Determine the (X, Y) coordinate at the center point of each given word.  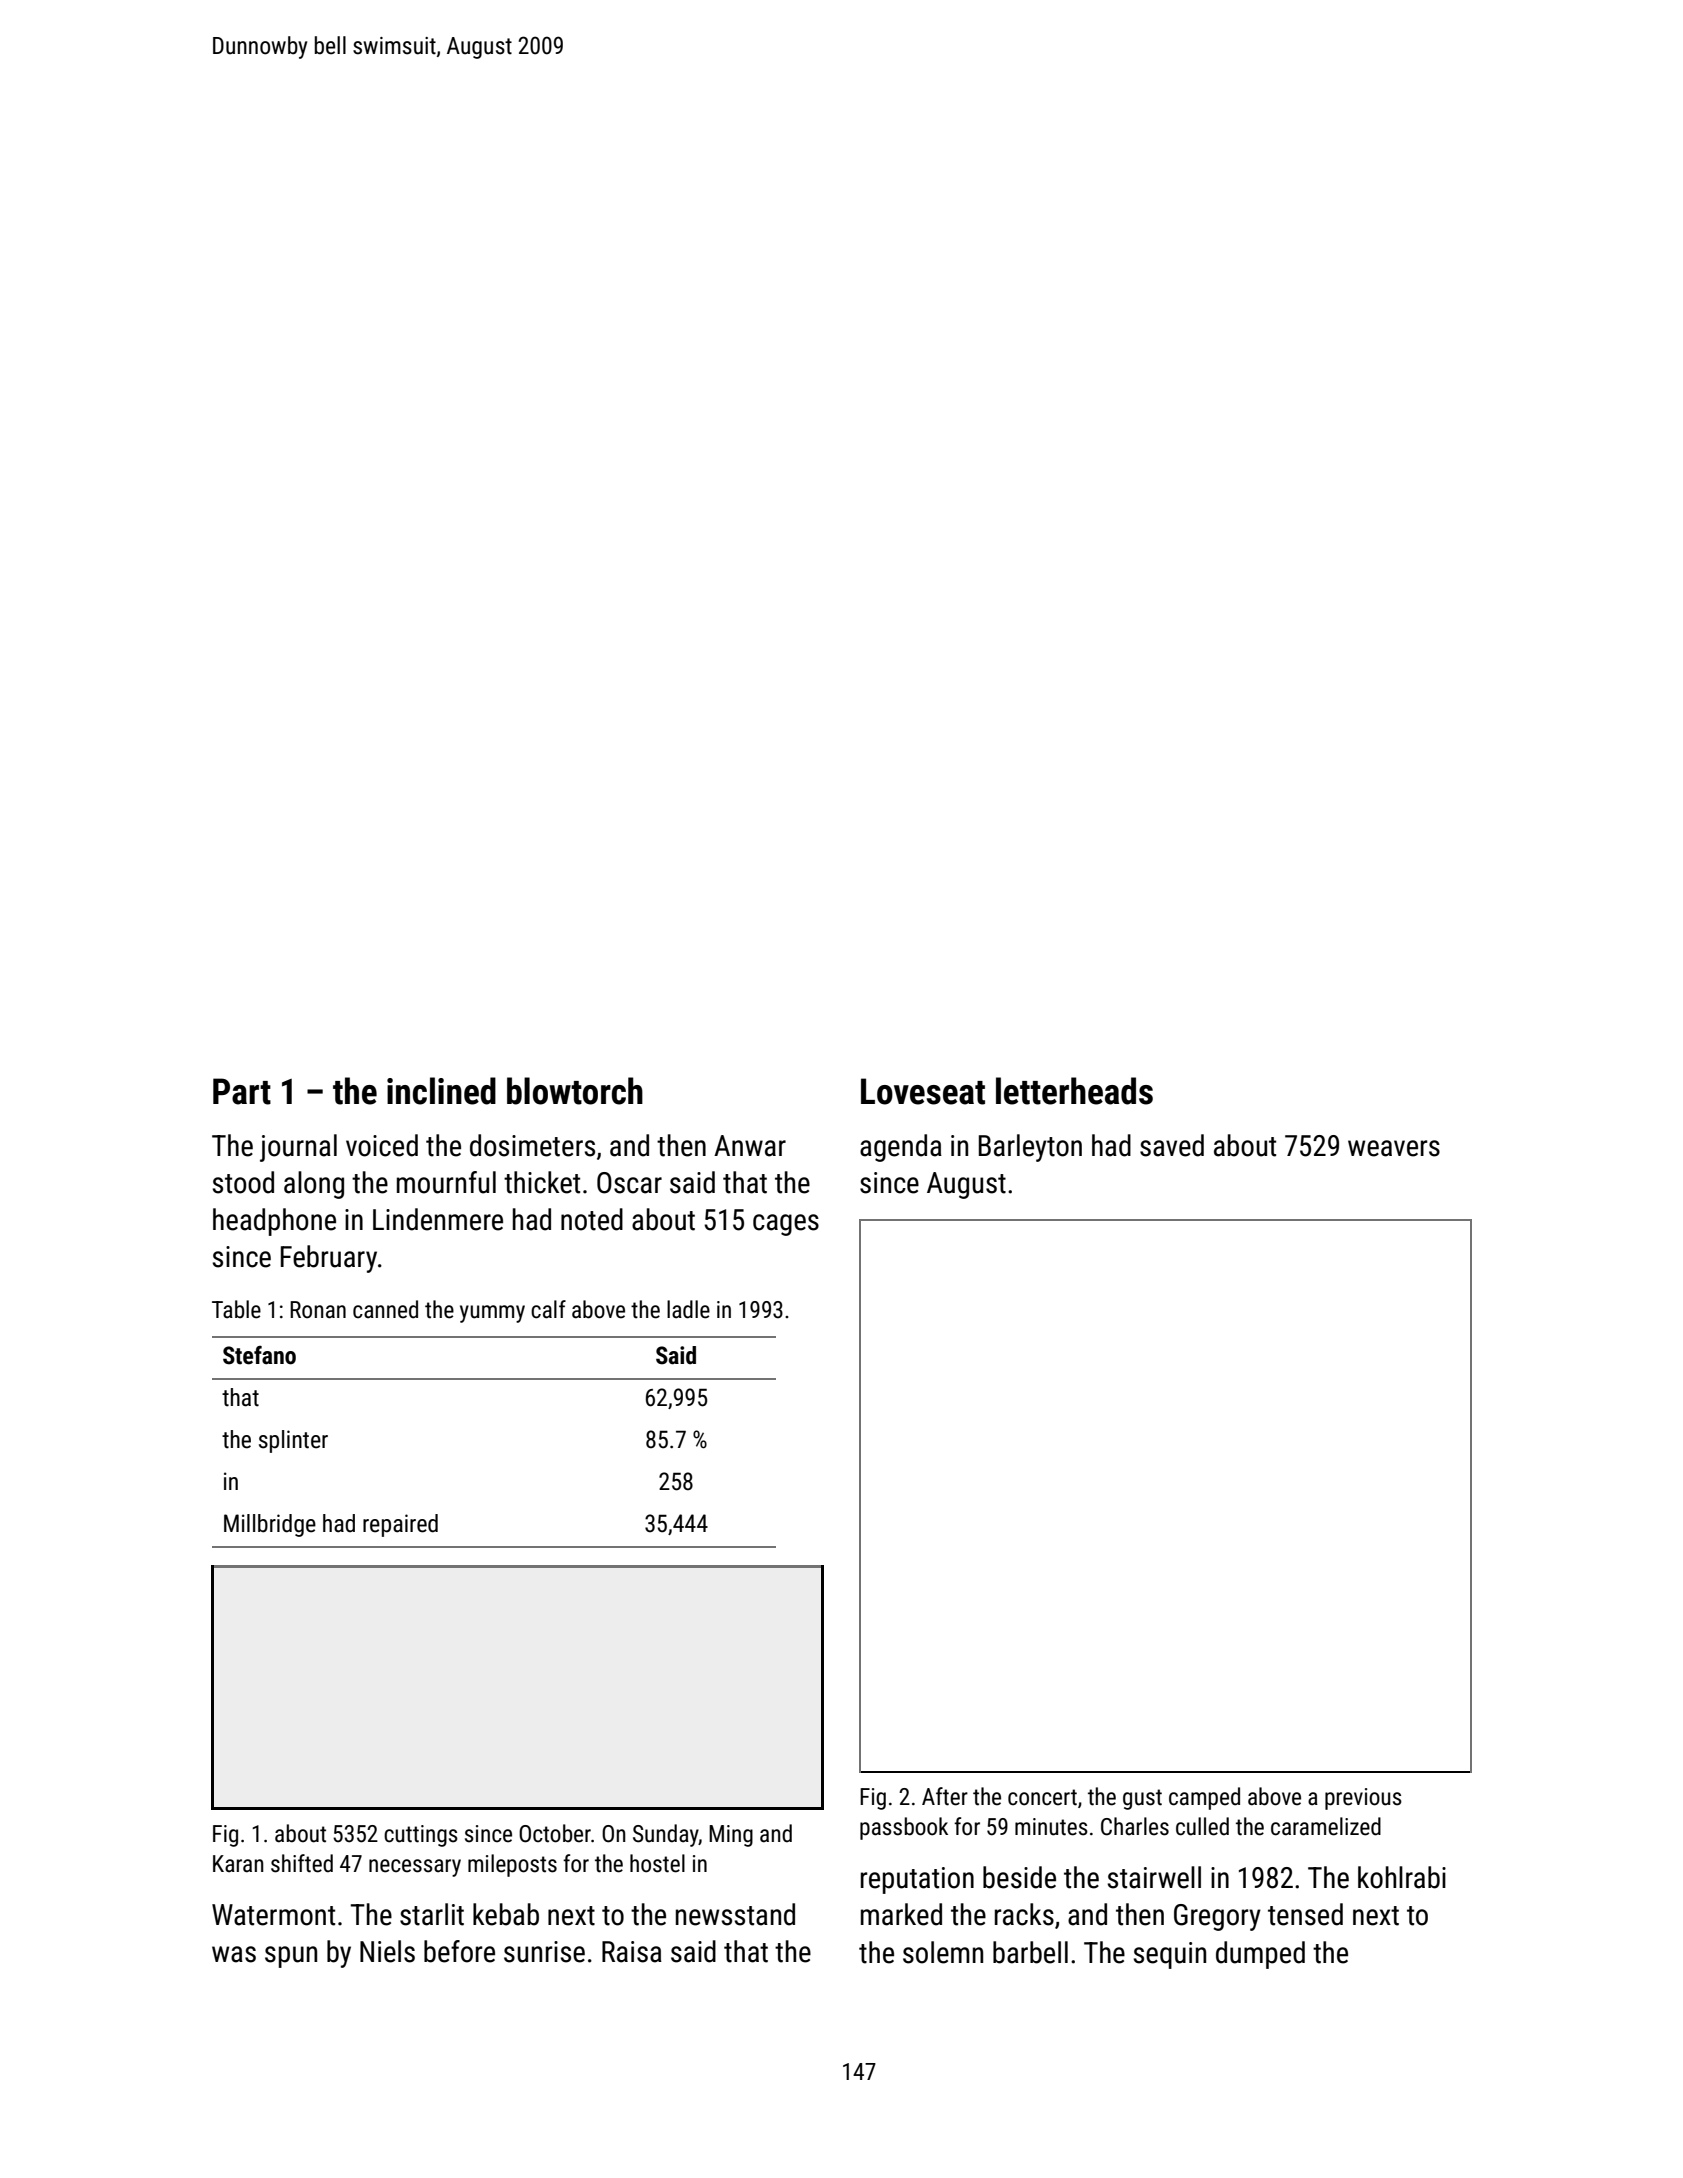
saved (1172, 1145)
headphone (274, 1222)
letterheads (1074, 1091)
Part (242, 1091)
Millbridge (270, 1525)
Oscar (629, 1183)
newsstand (735, 1914)
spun (291, 1957)
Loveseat (923, 1091)
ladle (688, 1309)
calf (548, 1309)
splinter (293, 1441)
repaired (400, 1525)
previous (1363, 1799)
